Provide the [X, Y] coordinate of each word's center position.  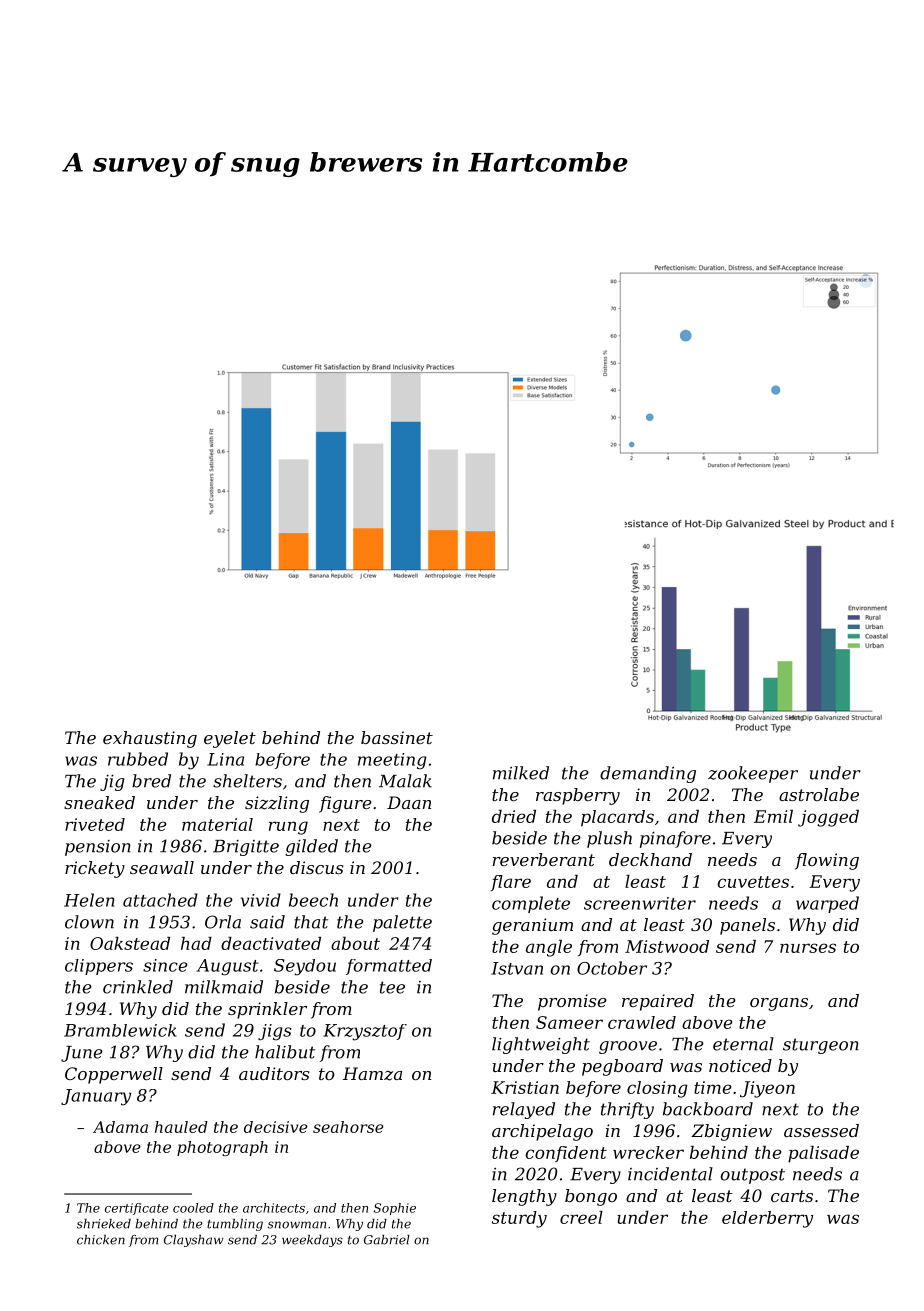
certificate [137, 1209]
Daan [409, 802]
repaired [658, 1002]
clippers [99, 967]
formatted [389, 967]
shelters [247, 781]
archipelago [542, 1132]
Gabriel [387, 1240]
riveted [95, 824]
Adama [120, 1127]
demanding [648, 774]
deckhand [650, 859]
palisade [823, 1154]
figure [345, 804]
